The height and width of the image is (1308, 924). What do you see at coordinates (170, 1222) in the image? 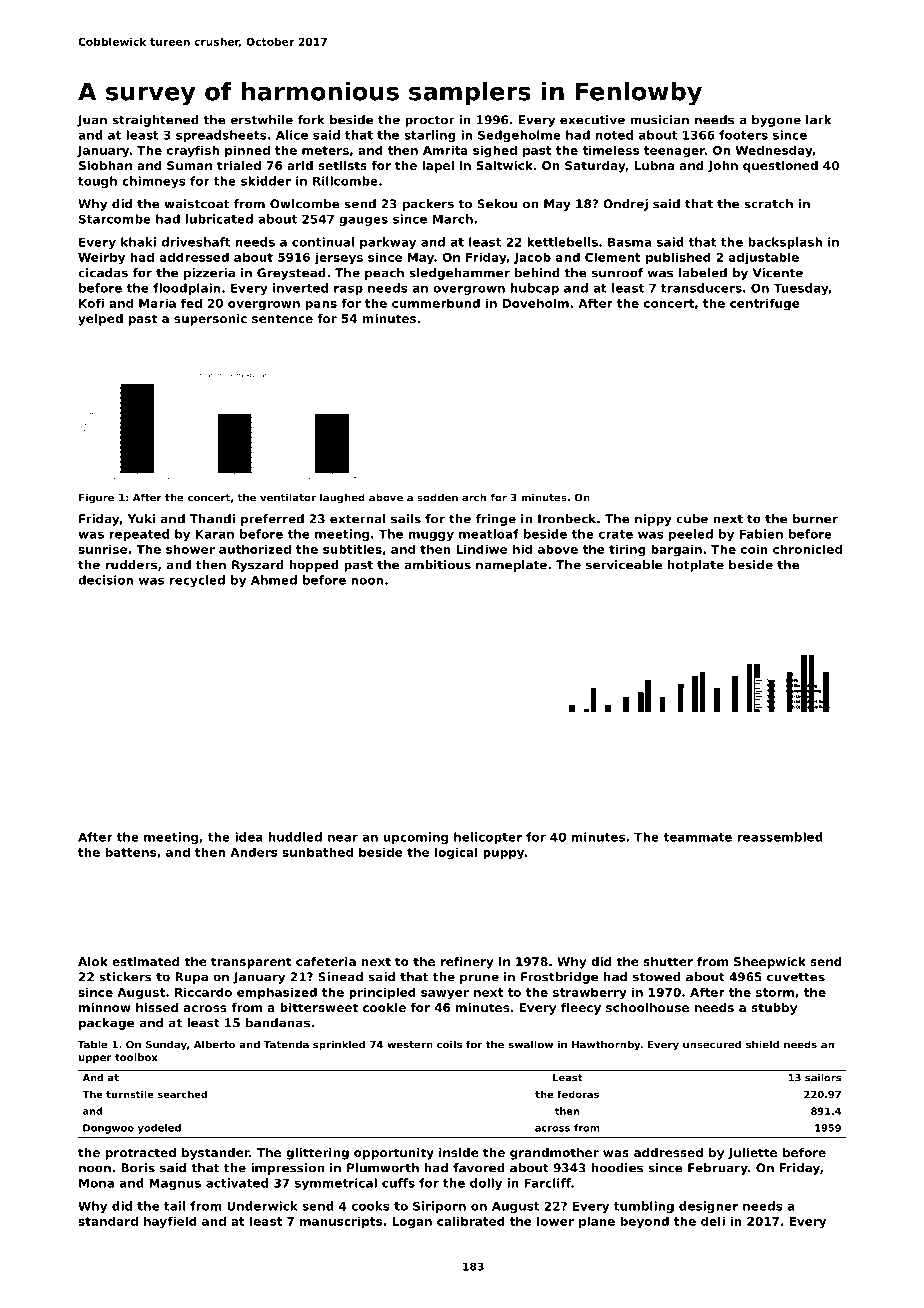
I see `hayfield` at bounding box center [170, 1222].
